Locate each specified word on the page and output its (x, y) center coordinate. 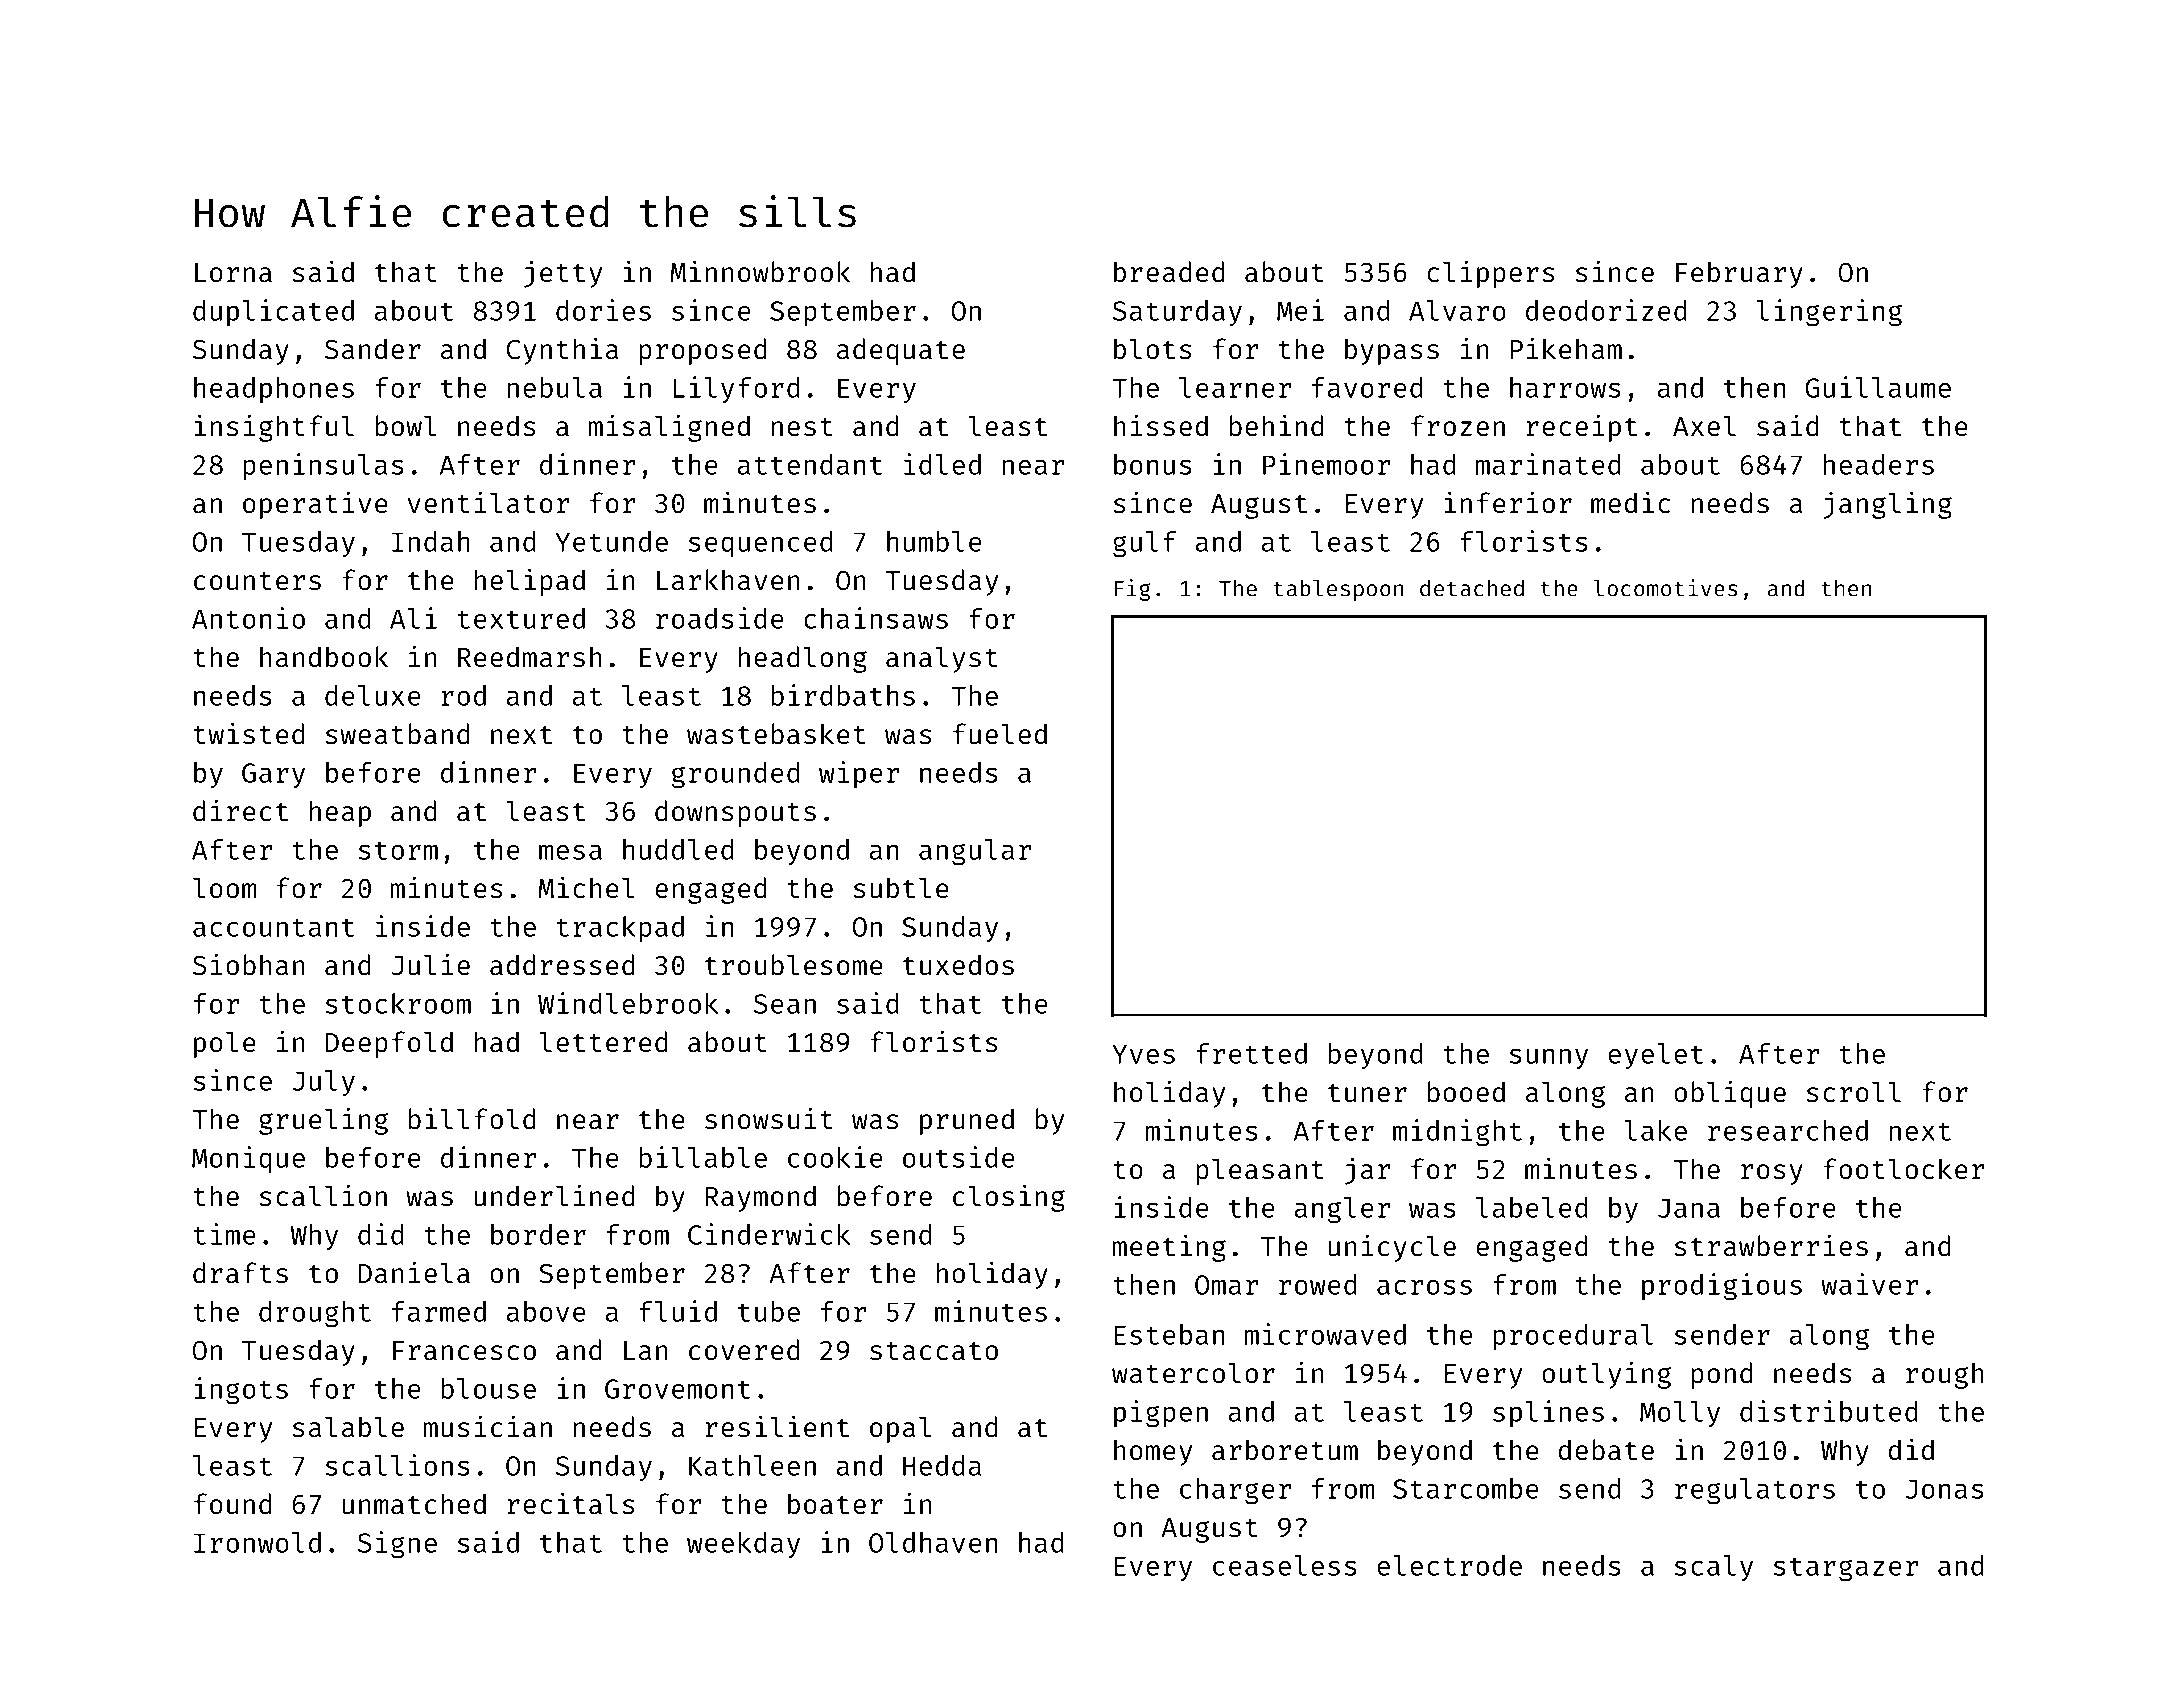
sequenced (761, 544)
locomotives (1666, 588)
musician (488, 1427)
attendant (810, 464)
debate (1606, 1450)
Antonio (248, 618)
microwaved (1325, 1334)
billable (703, 1157)
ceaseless (1285, 1565)
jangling (1887, 505)
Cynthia (562, 351)
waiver (1869, 1284)
